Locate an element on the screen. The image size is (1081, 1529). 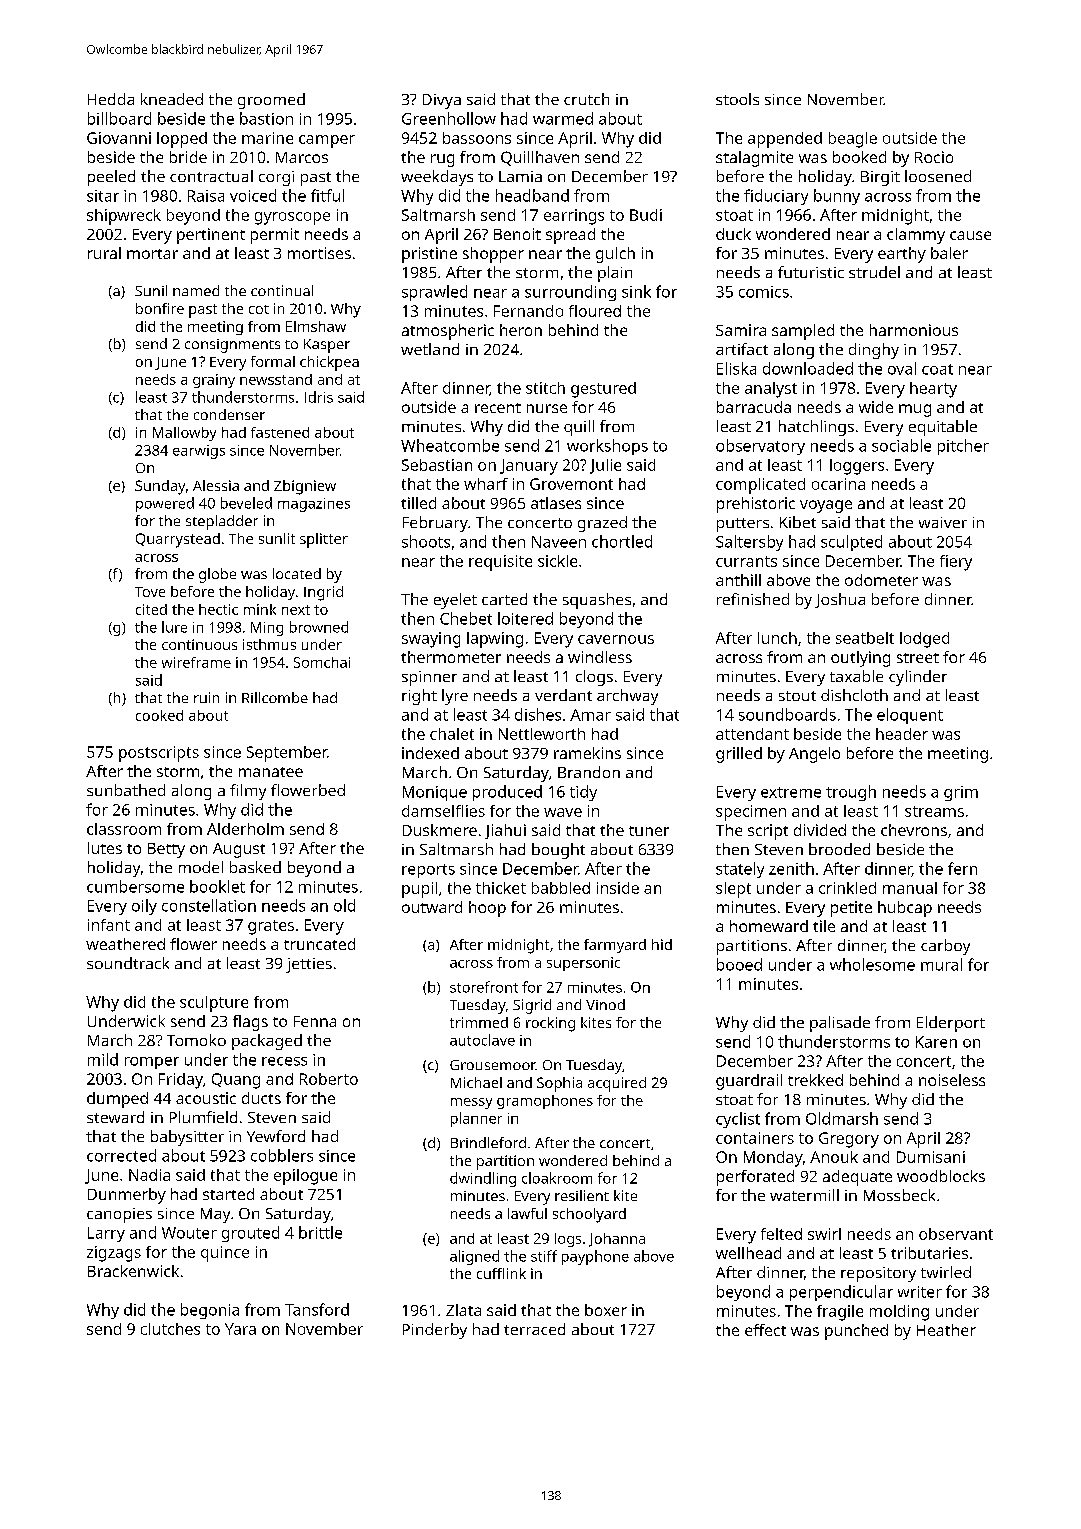
named is located at coordinates (196, 290).
